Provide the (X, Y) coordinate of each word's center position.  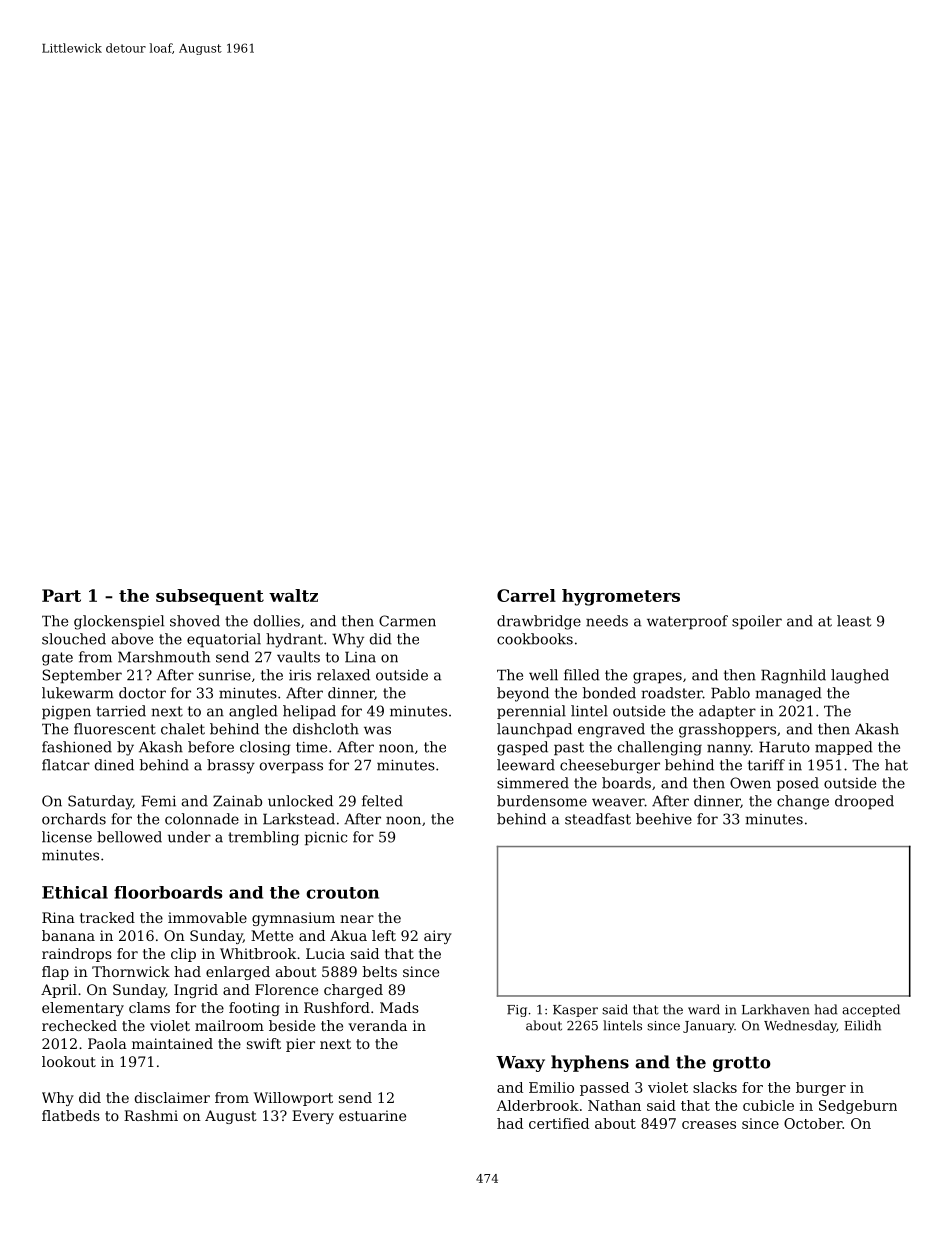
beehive (664, 819)
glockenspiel (119, 622)
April (59, 991)
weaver (618, 802)
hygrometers (621, 597)
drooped (864, 802)
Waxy (520, 1064)
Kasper (575, 1011)
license (67, 837)
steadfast (598, 819)
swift (264, 1043)
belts (380, 971)
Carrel (526, 595)
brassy (231, 766)
